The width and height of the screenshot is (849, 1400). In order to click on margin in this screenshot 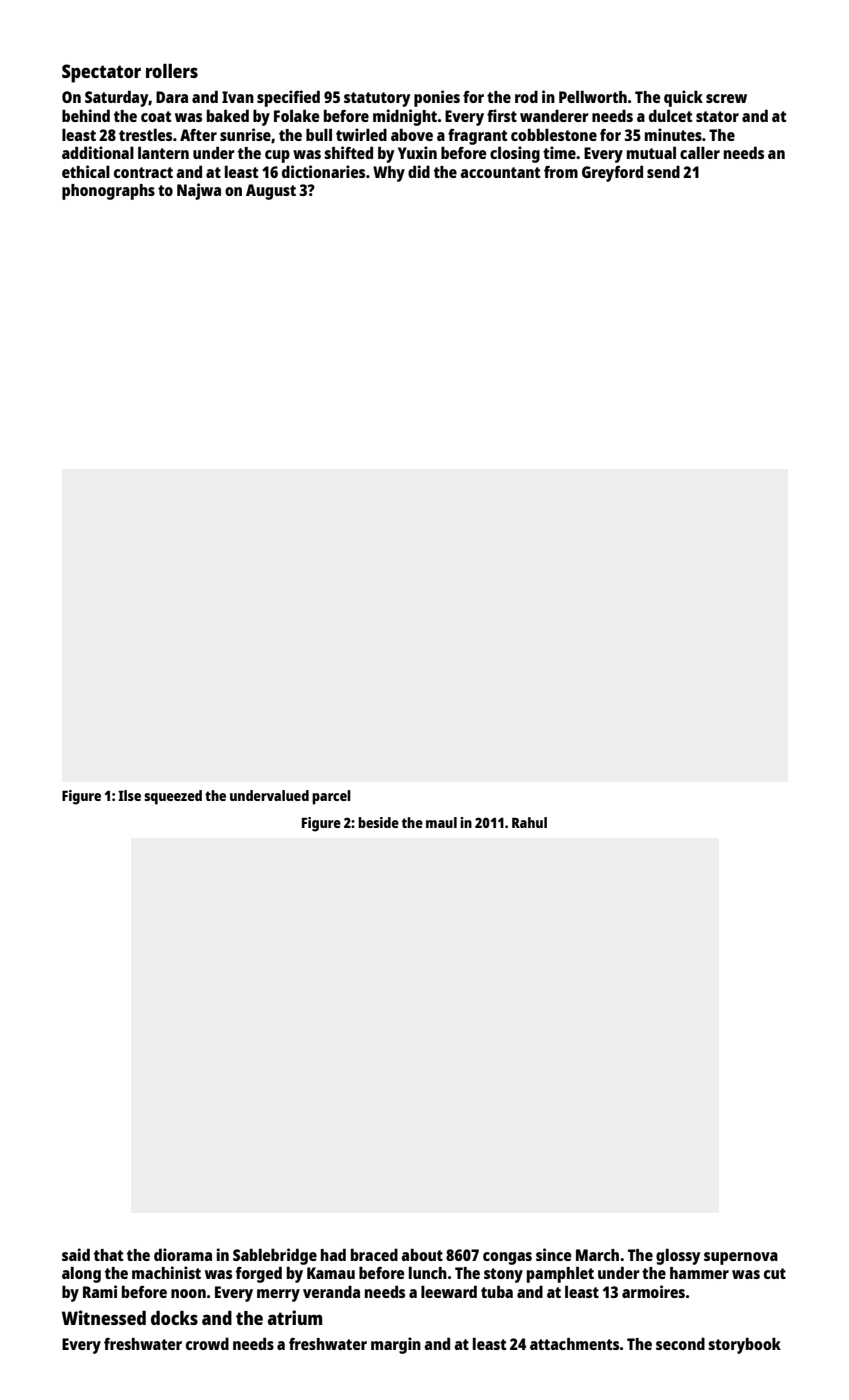, I will do `click(396, 1345)`.
